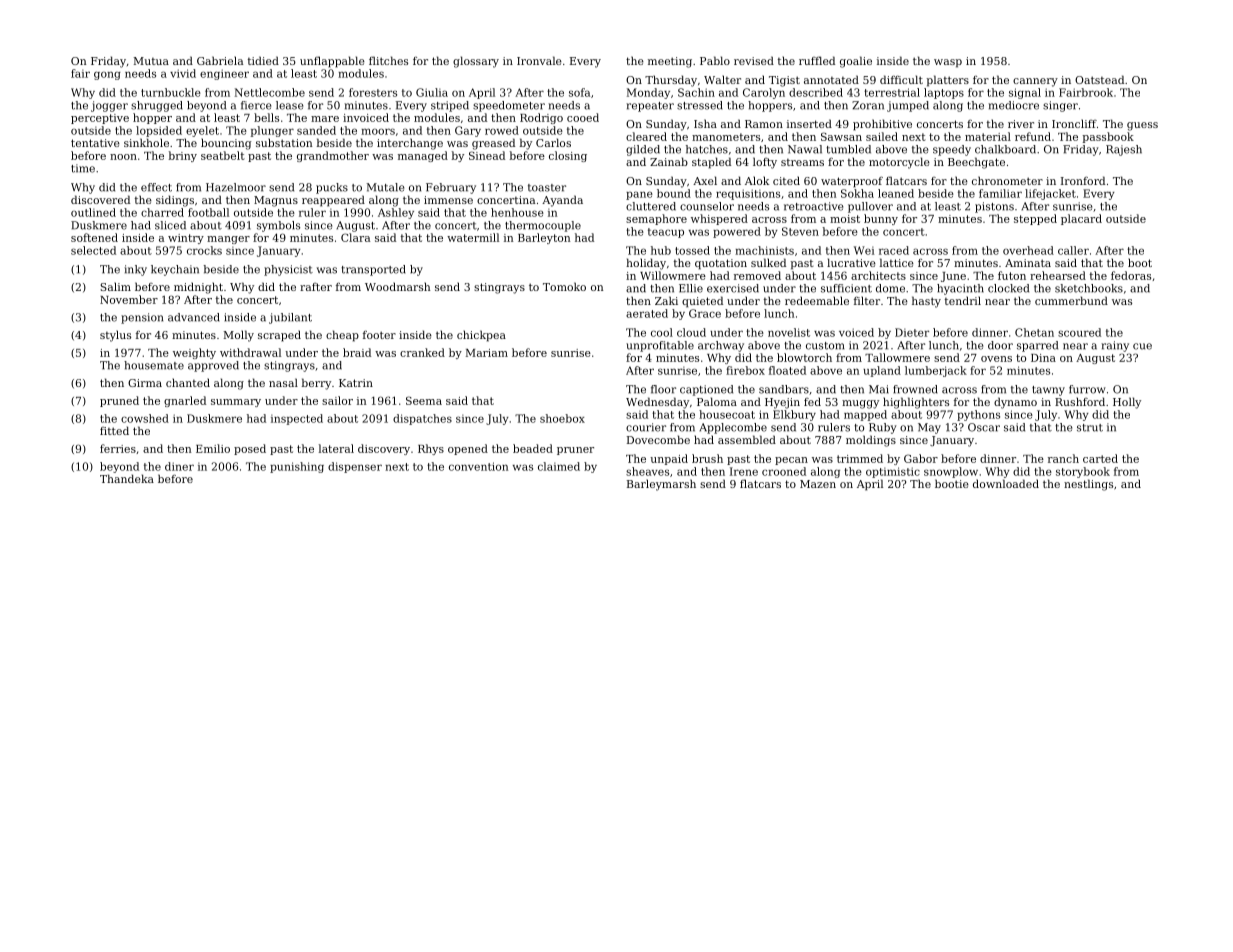 This document has width=1233, height=952. What do you see at coordinates (764, 93) in the document?
I see `Carolyn` at bounding box center [764, 93].
